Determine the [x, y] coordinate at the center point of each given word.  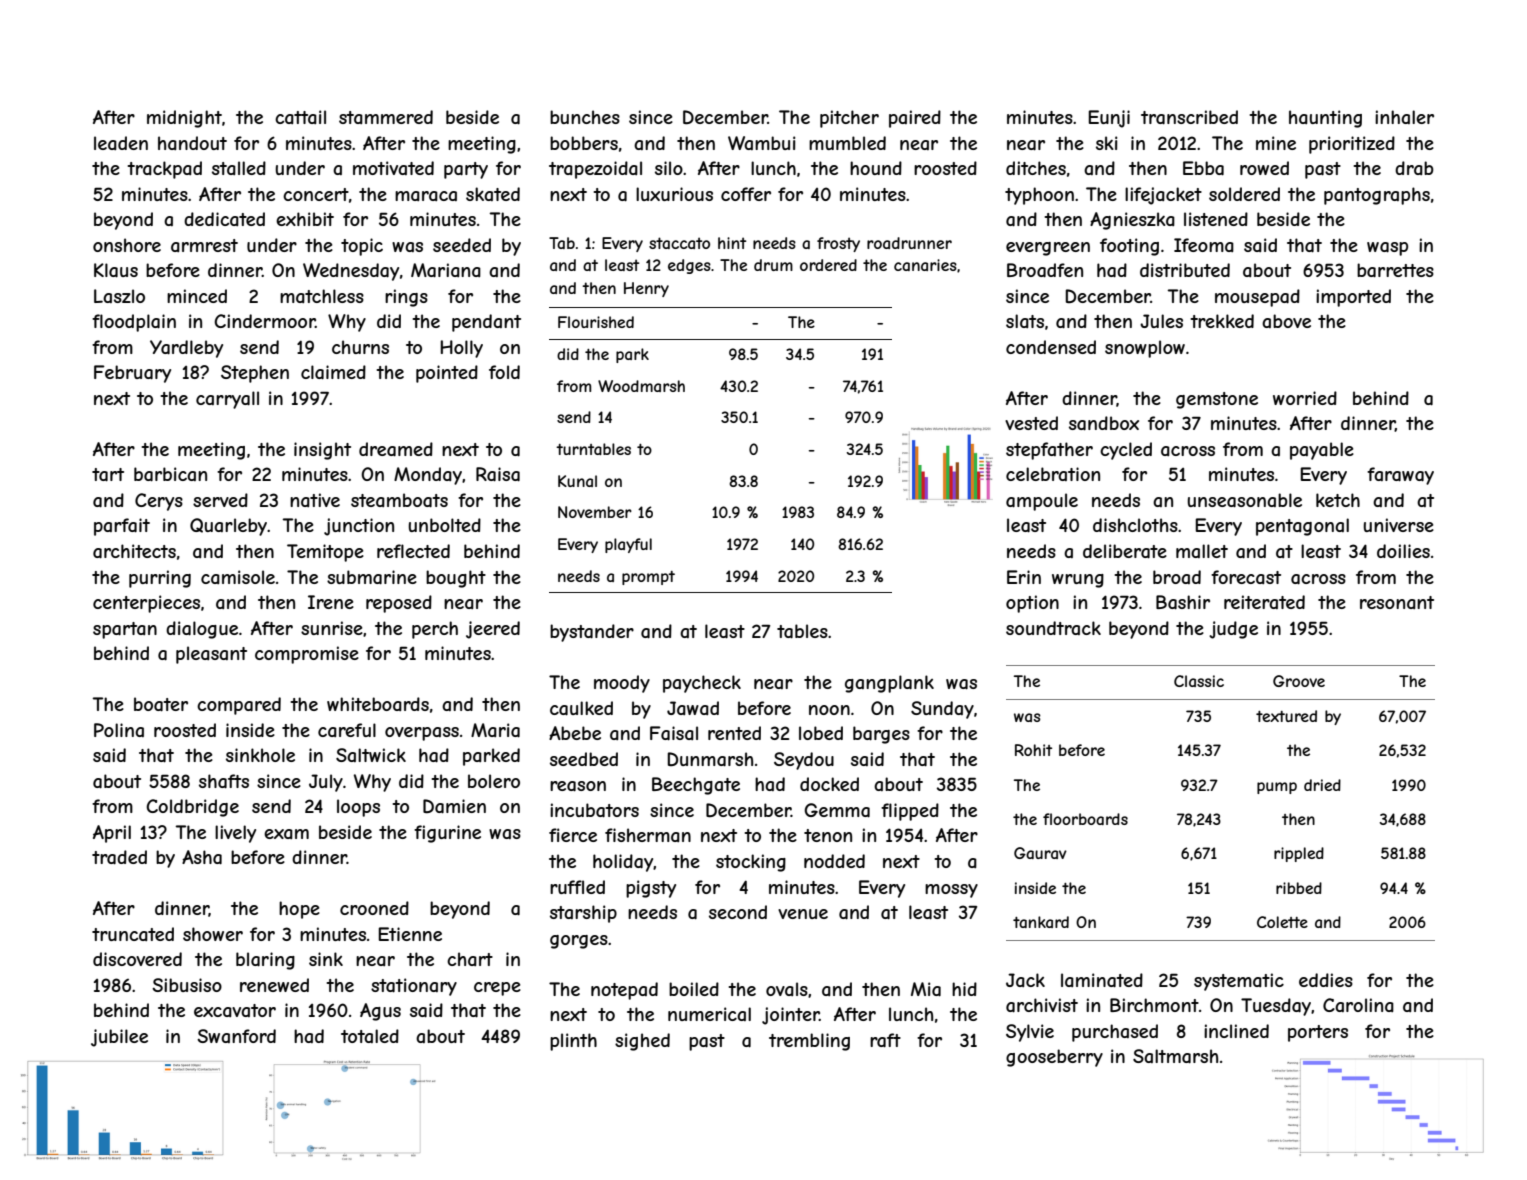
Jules [1161, 321]
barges [881, 735]
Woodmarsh [641, 386]
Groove [1299, 681]
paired [915, 119]
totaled [370, 1036]
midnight [184, 119]
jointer [790, 1016]
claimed [333, 372]
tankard [1041, 922]
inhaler [1404, 117]
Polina [119, 730]
